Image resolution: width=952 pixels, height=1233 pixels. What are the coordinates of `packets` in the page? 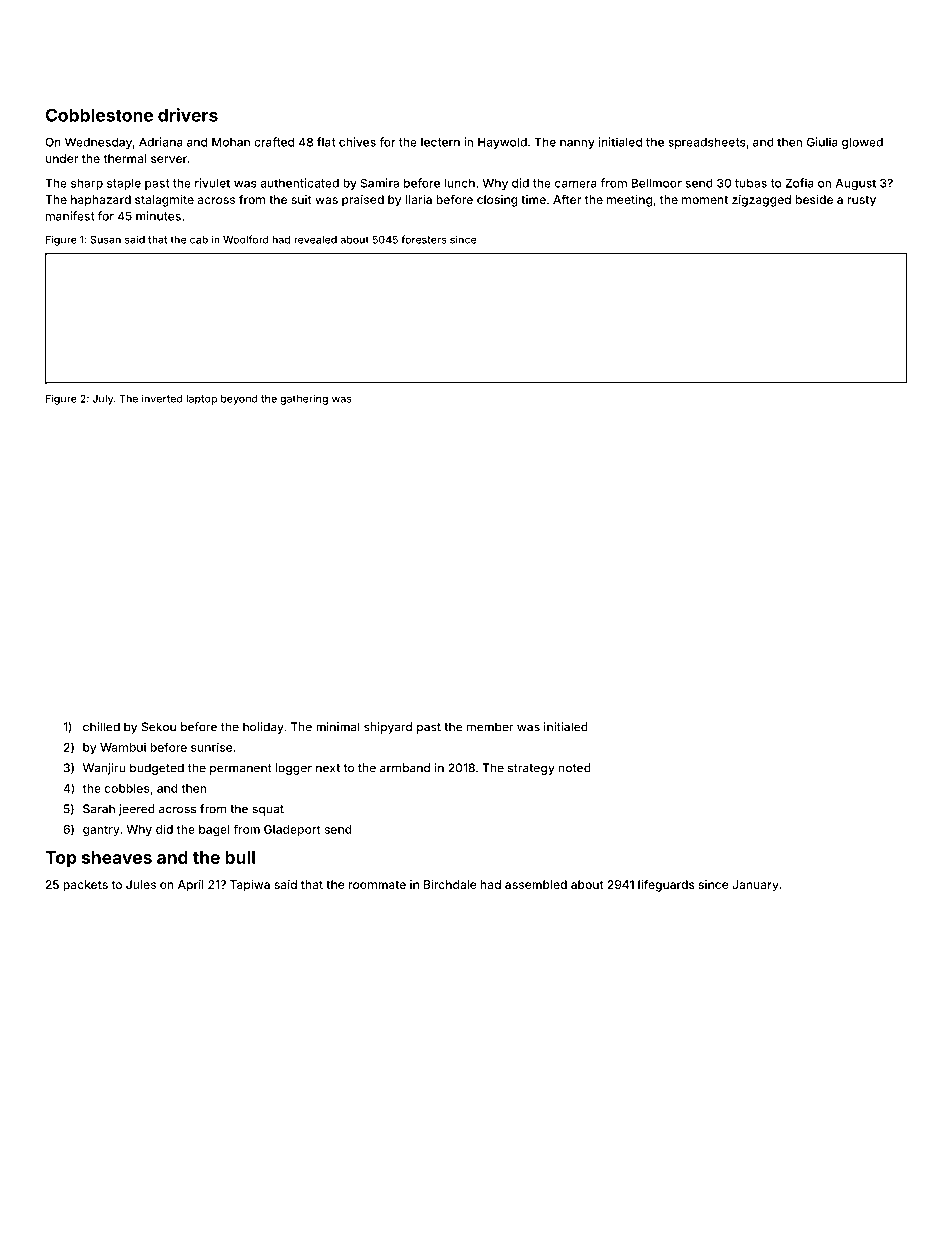 It's located at (85, 886).
